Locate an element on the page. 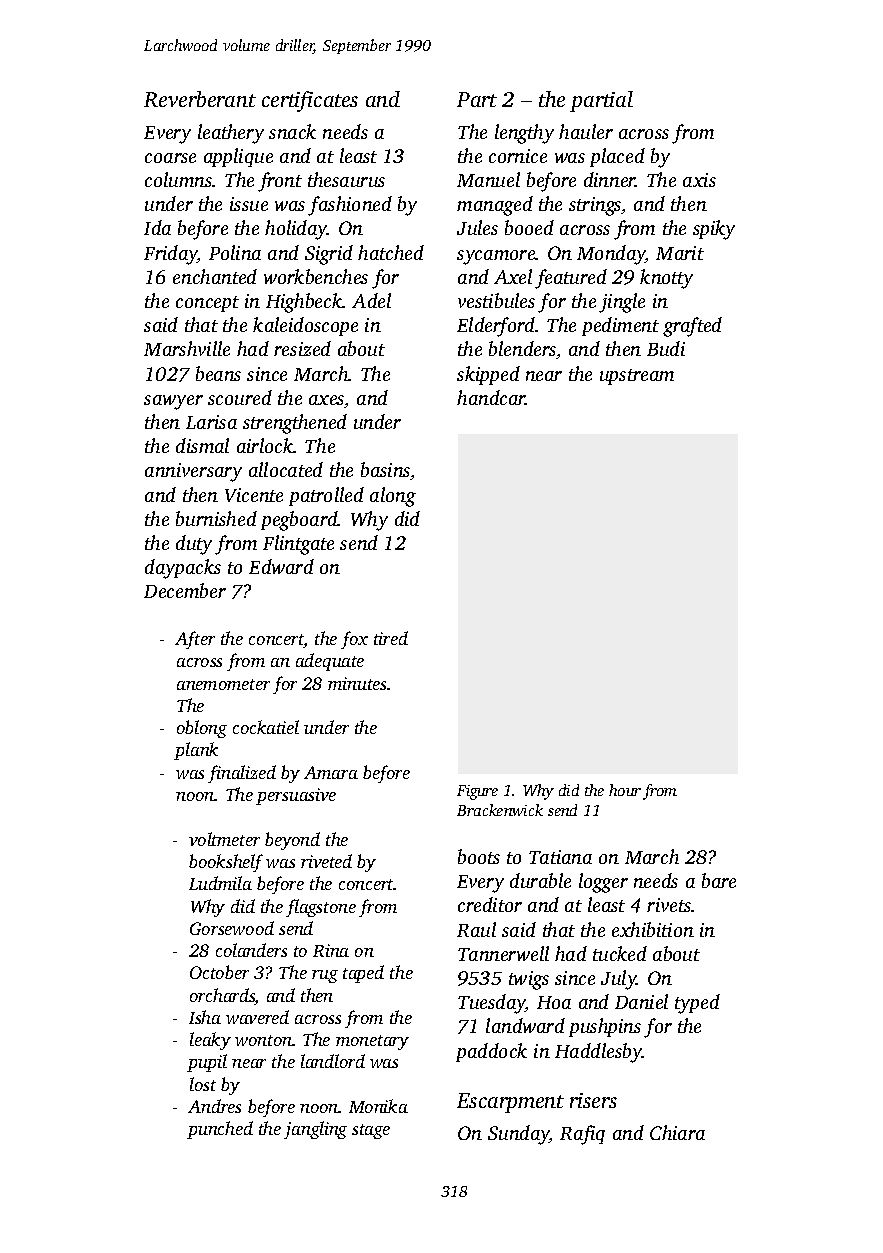  upstream is located at coordinates (637, 377).
